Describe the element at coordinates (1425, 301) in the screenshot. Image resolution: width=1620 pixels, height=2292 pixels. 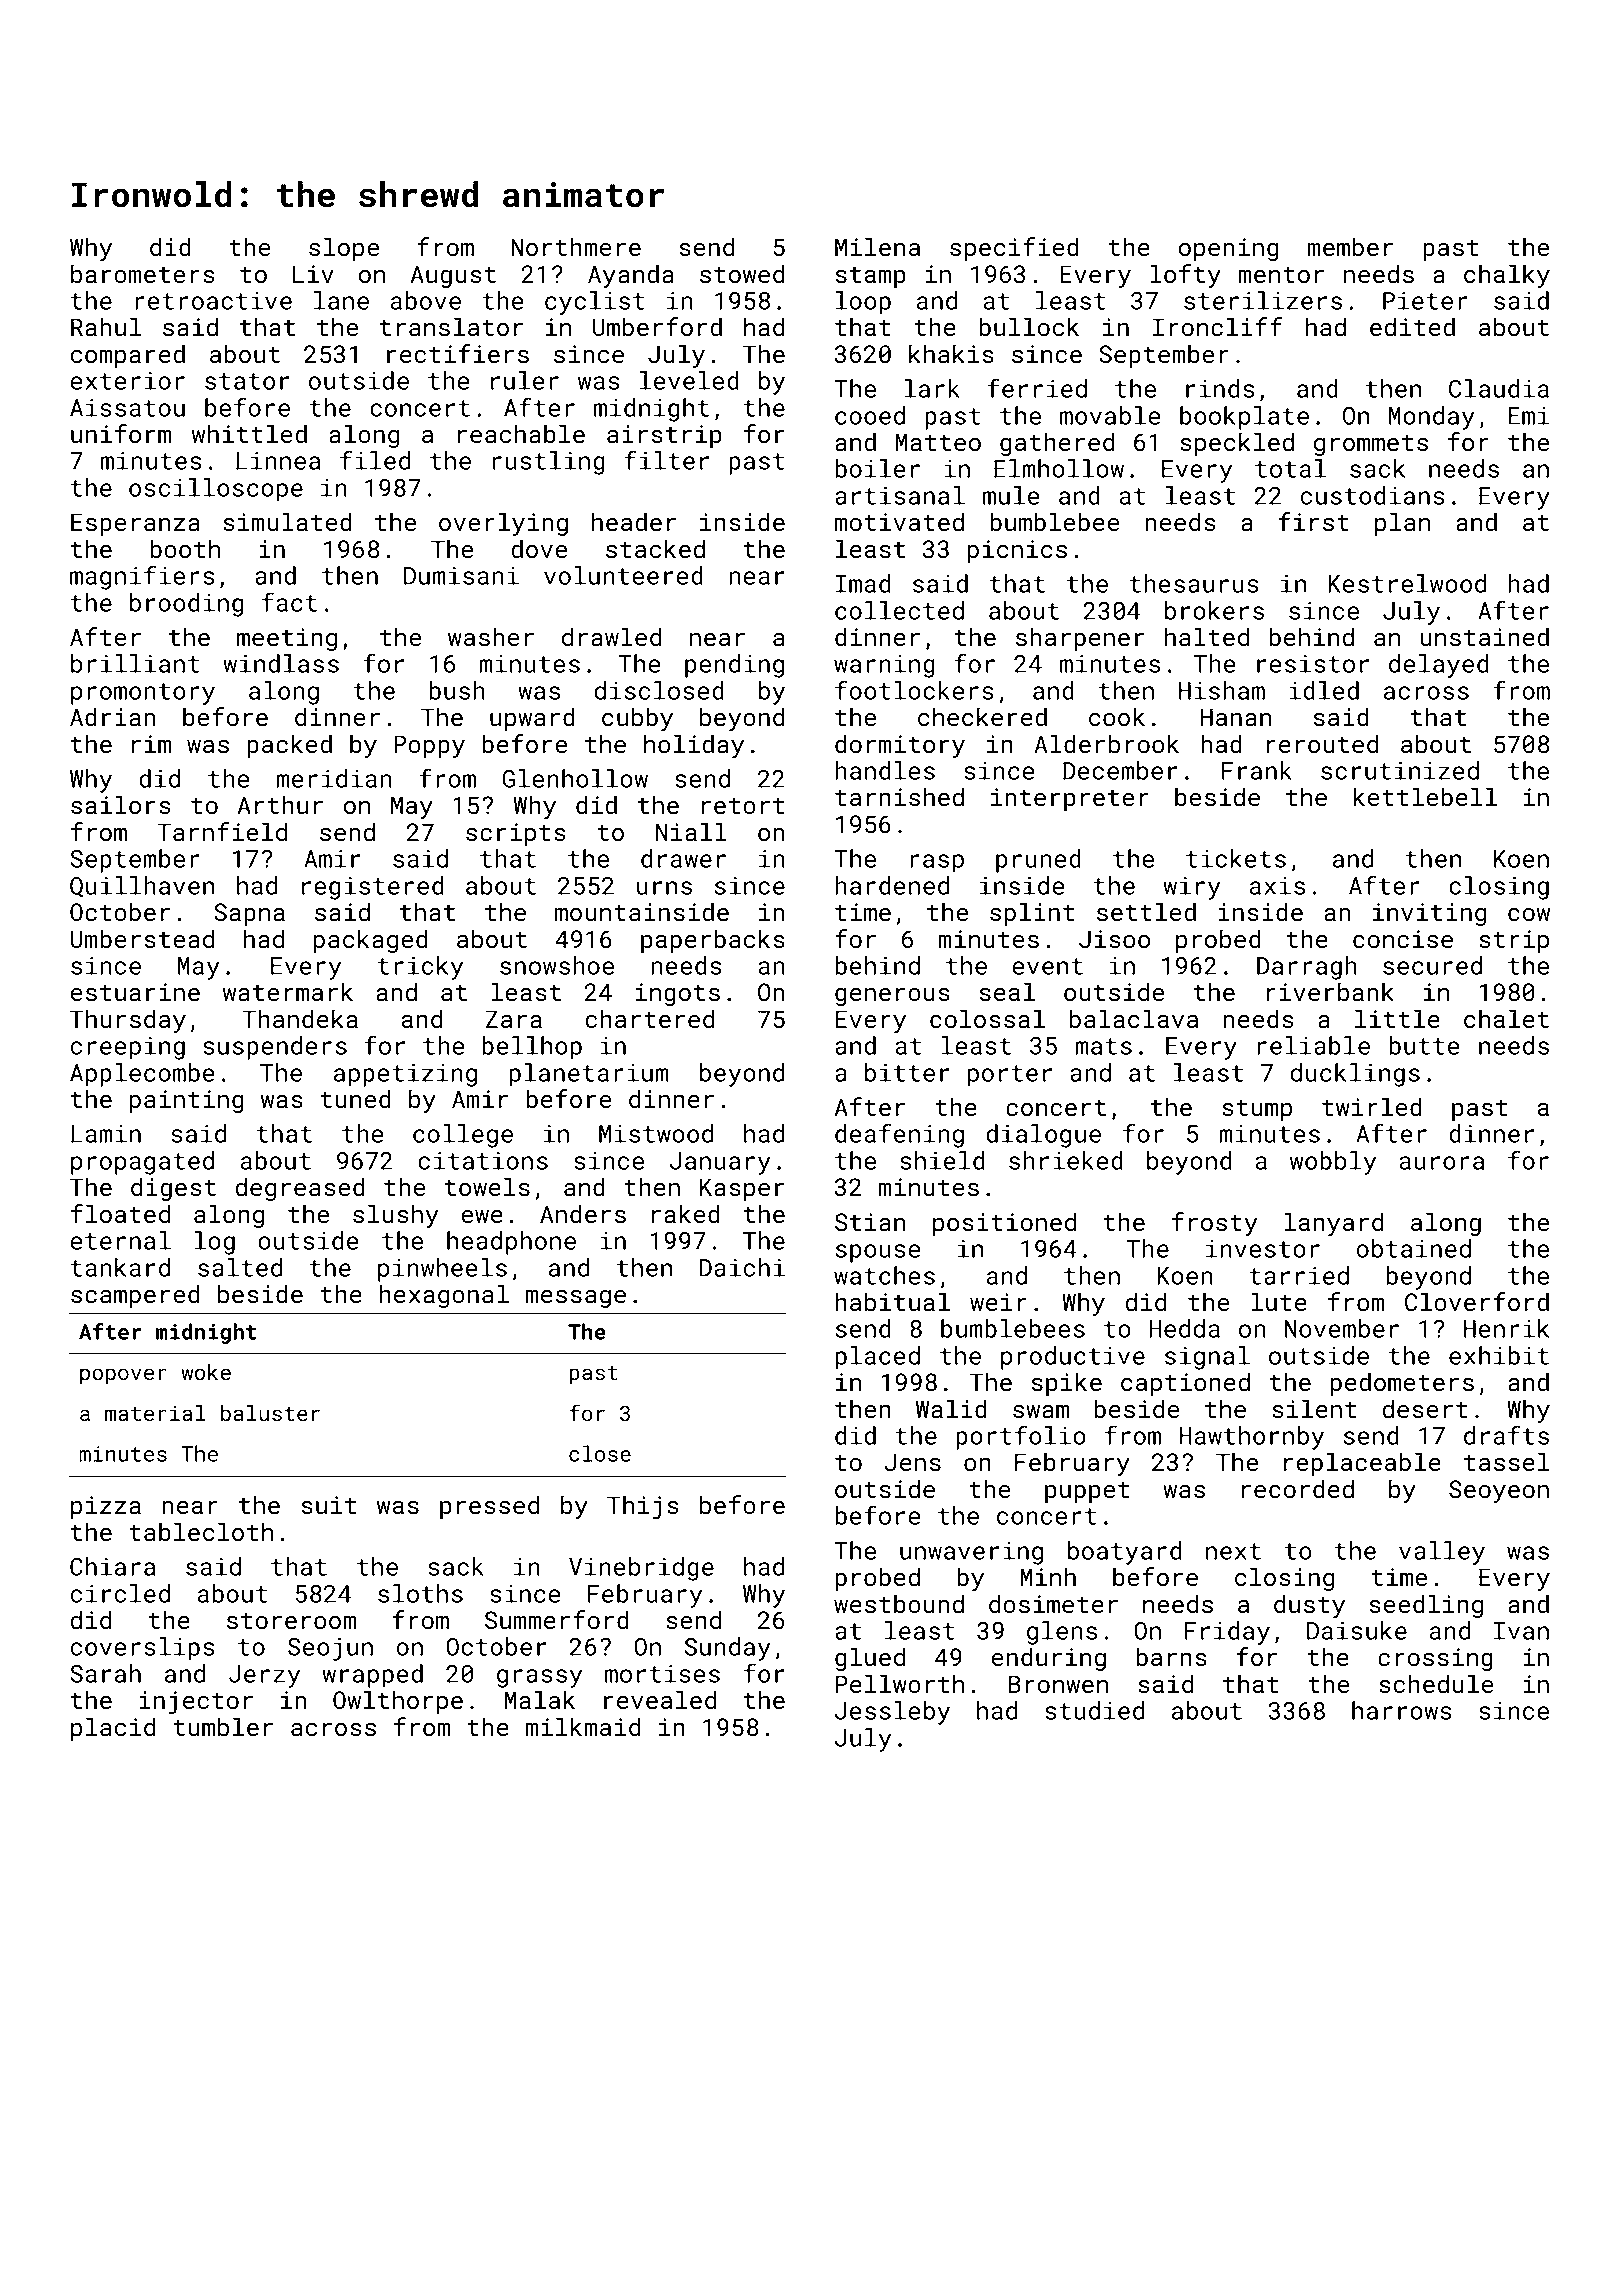
I see `Pieter` at that location.
